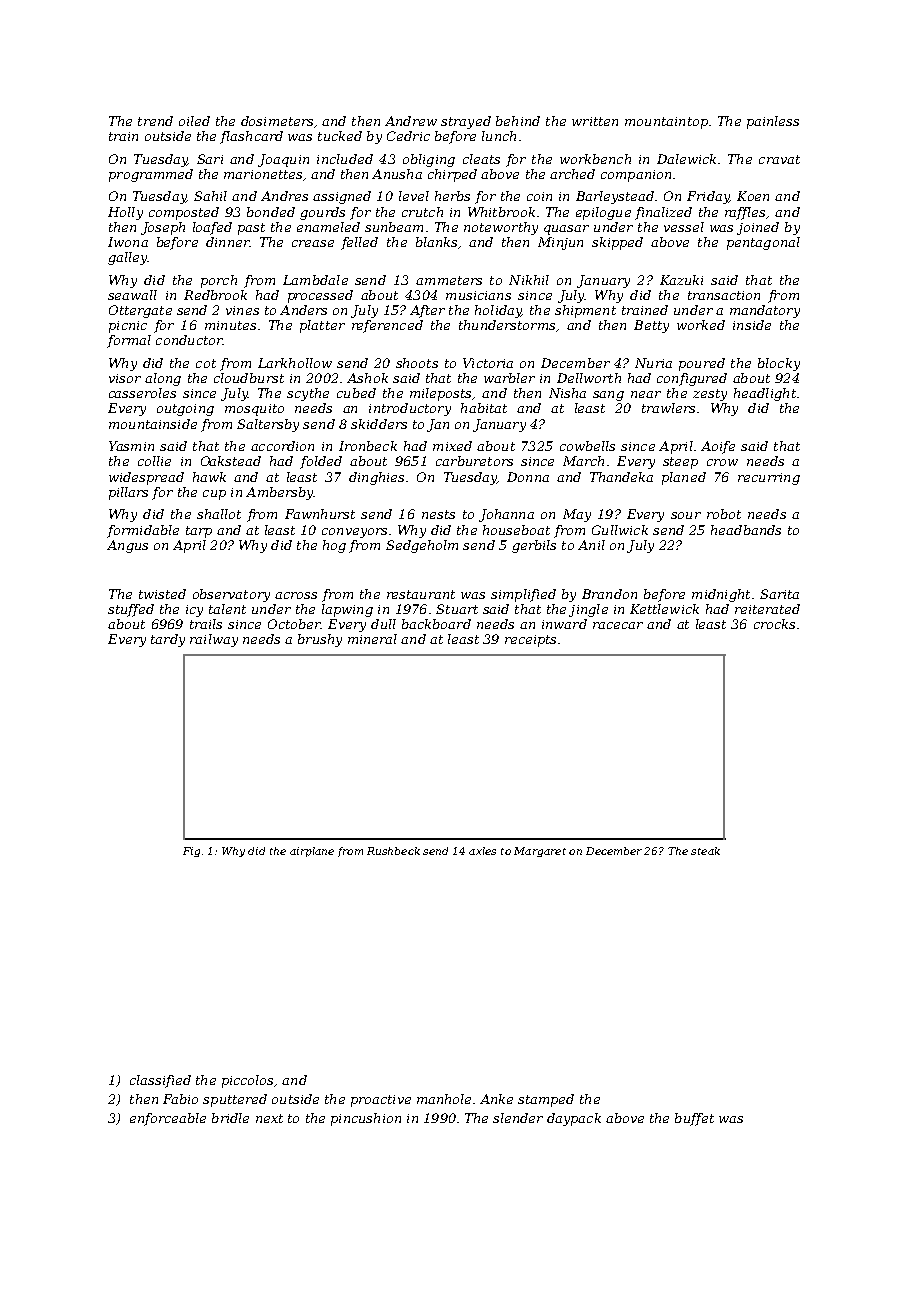 Image resolution: width=908 pixels, height=1316 pixels. I want to click on classified, so click(160, 1081).
